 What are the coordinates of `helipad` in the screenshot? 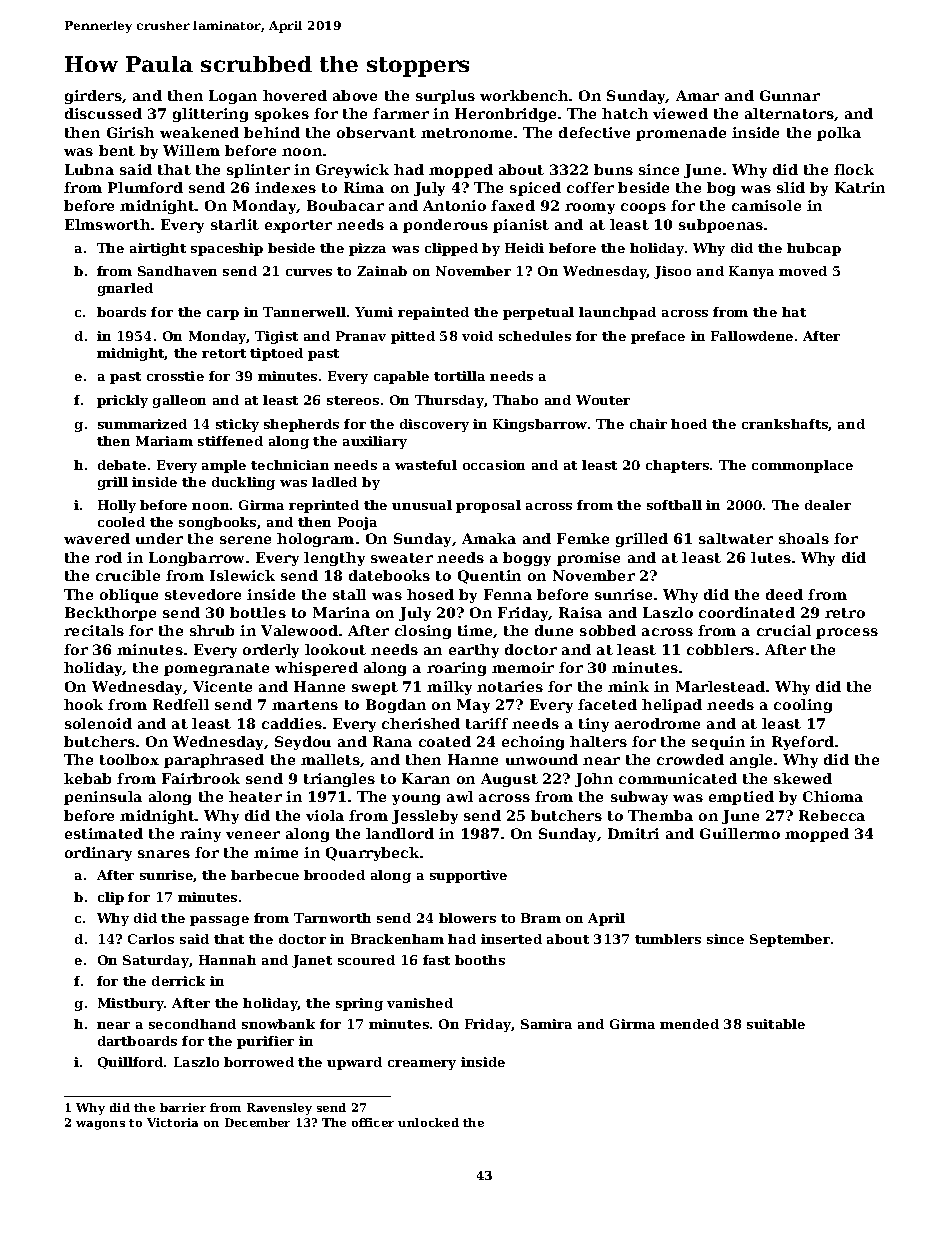 It's located at (672, 706).
